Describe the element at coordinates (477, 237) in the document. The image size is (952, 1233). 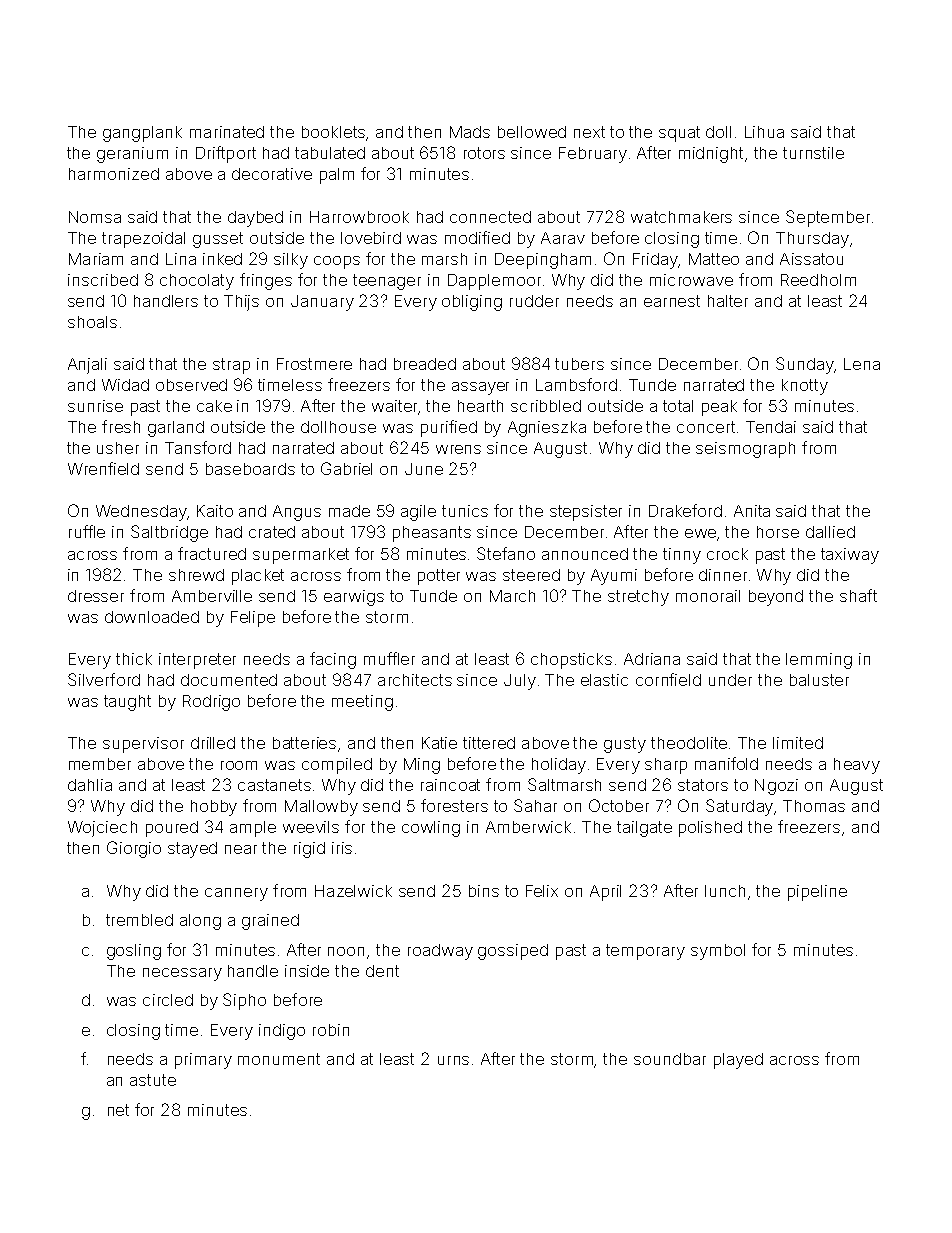
I see `modified` at that location.
